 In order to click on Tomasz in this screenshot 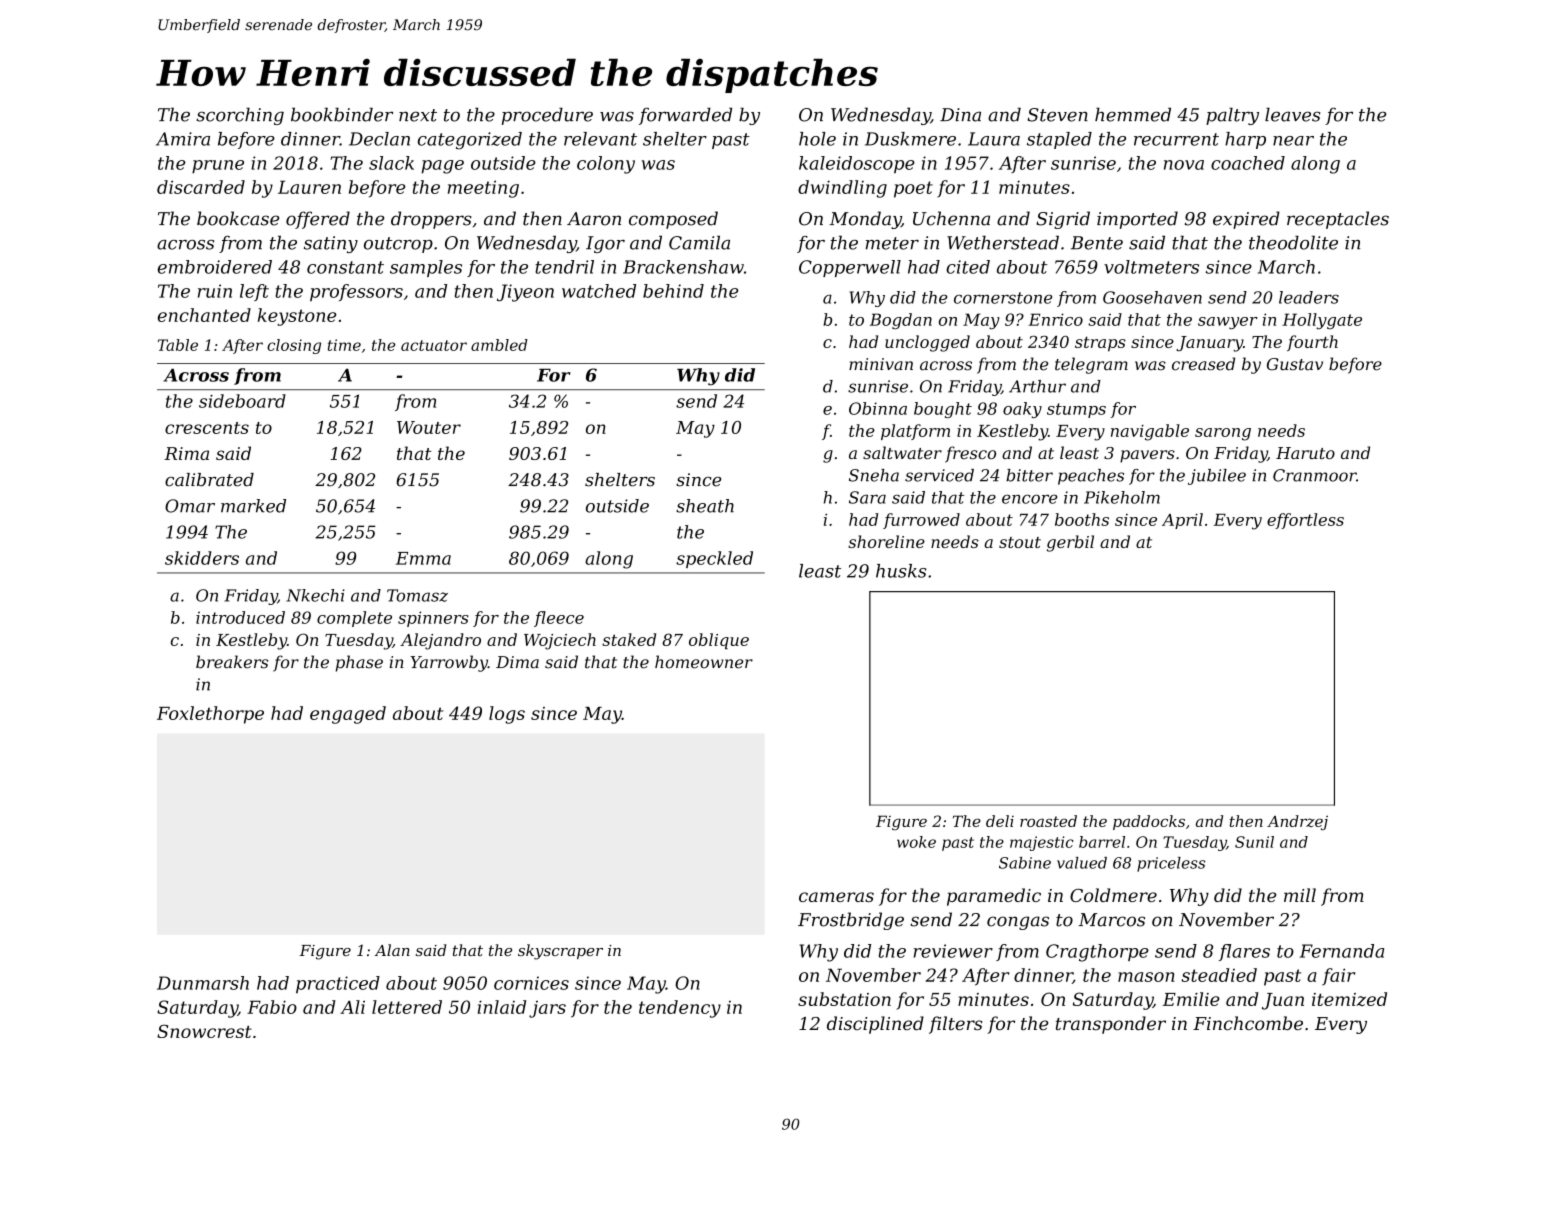, I will do `click(417, 595)`.
